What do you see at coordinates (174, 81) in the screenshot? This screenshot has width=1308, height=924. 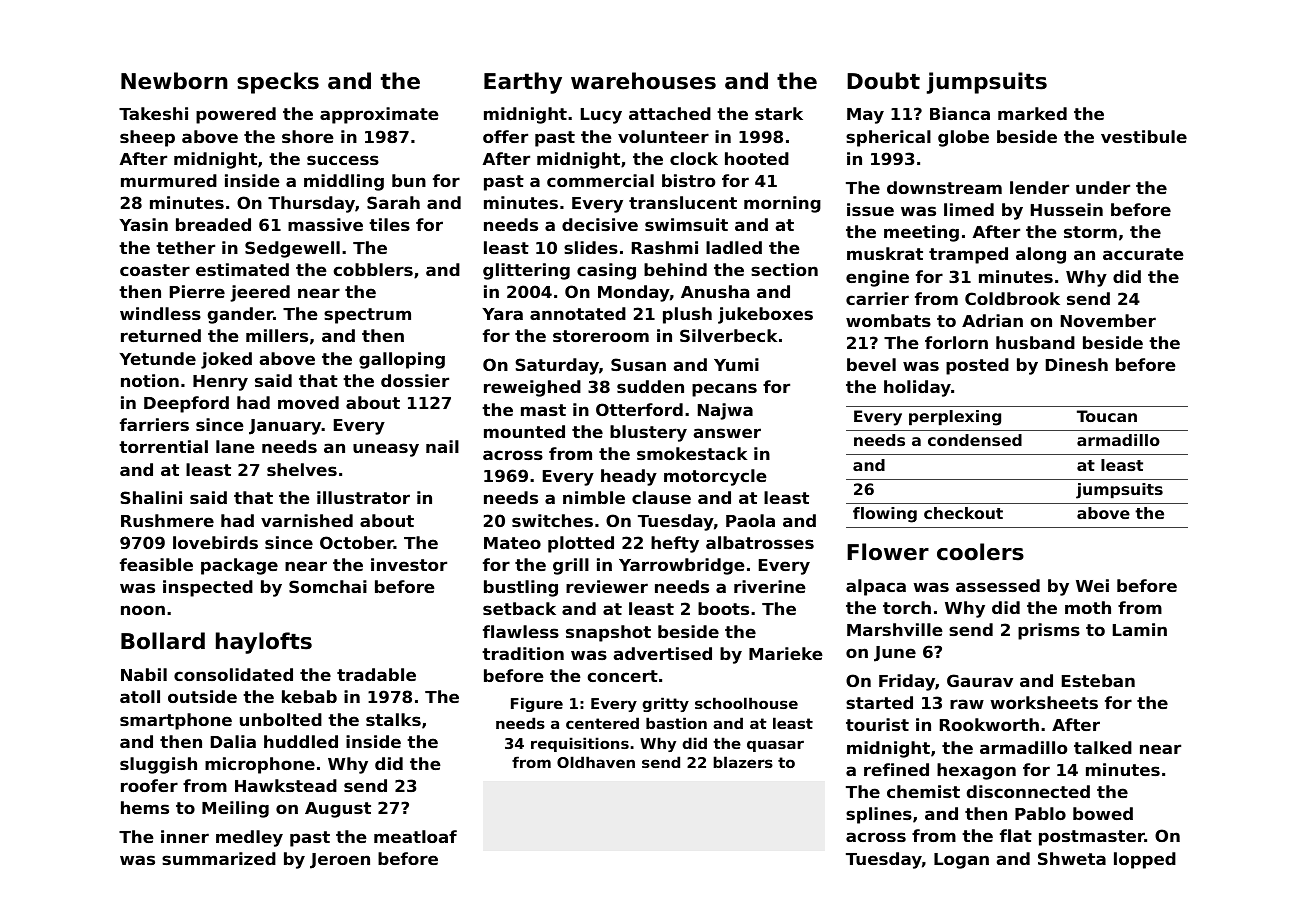 I see `Newborn` at bounding box center [174, 81].
